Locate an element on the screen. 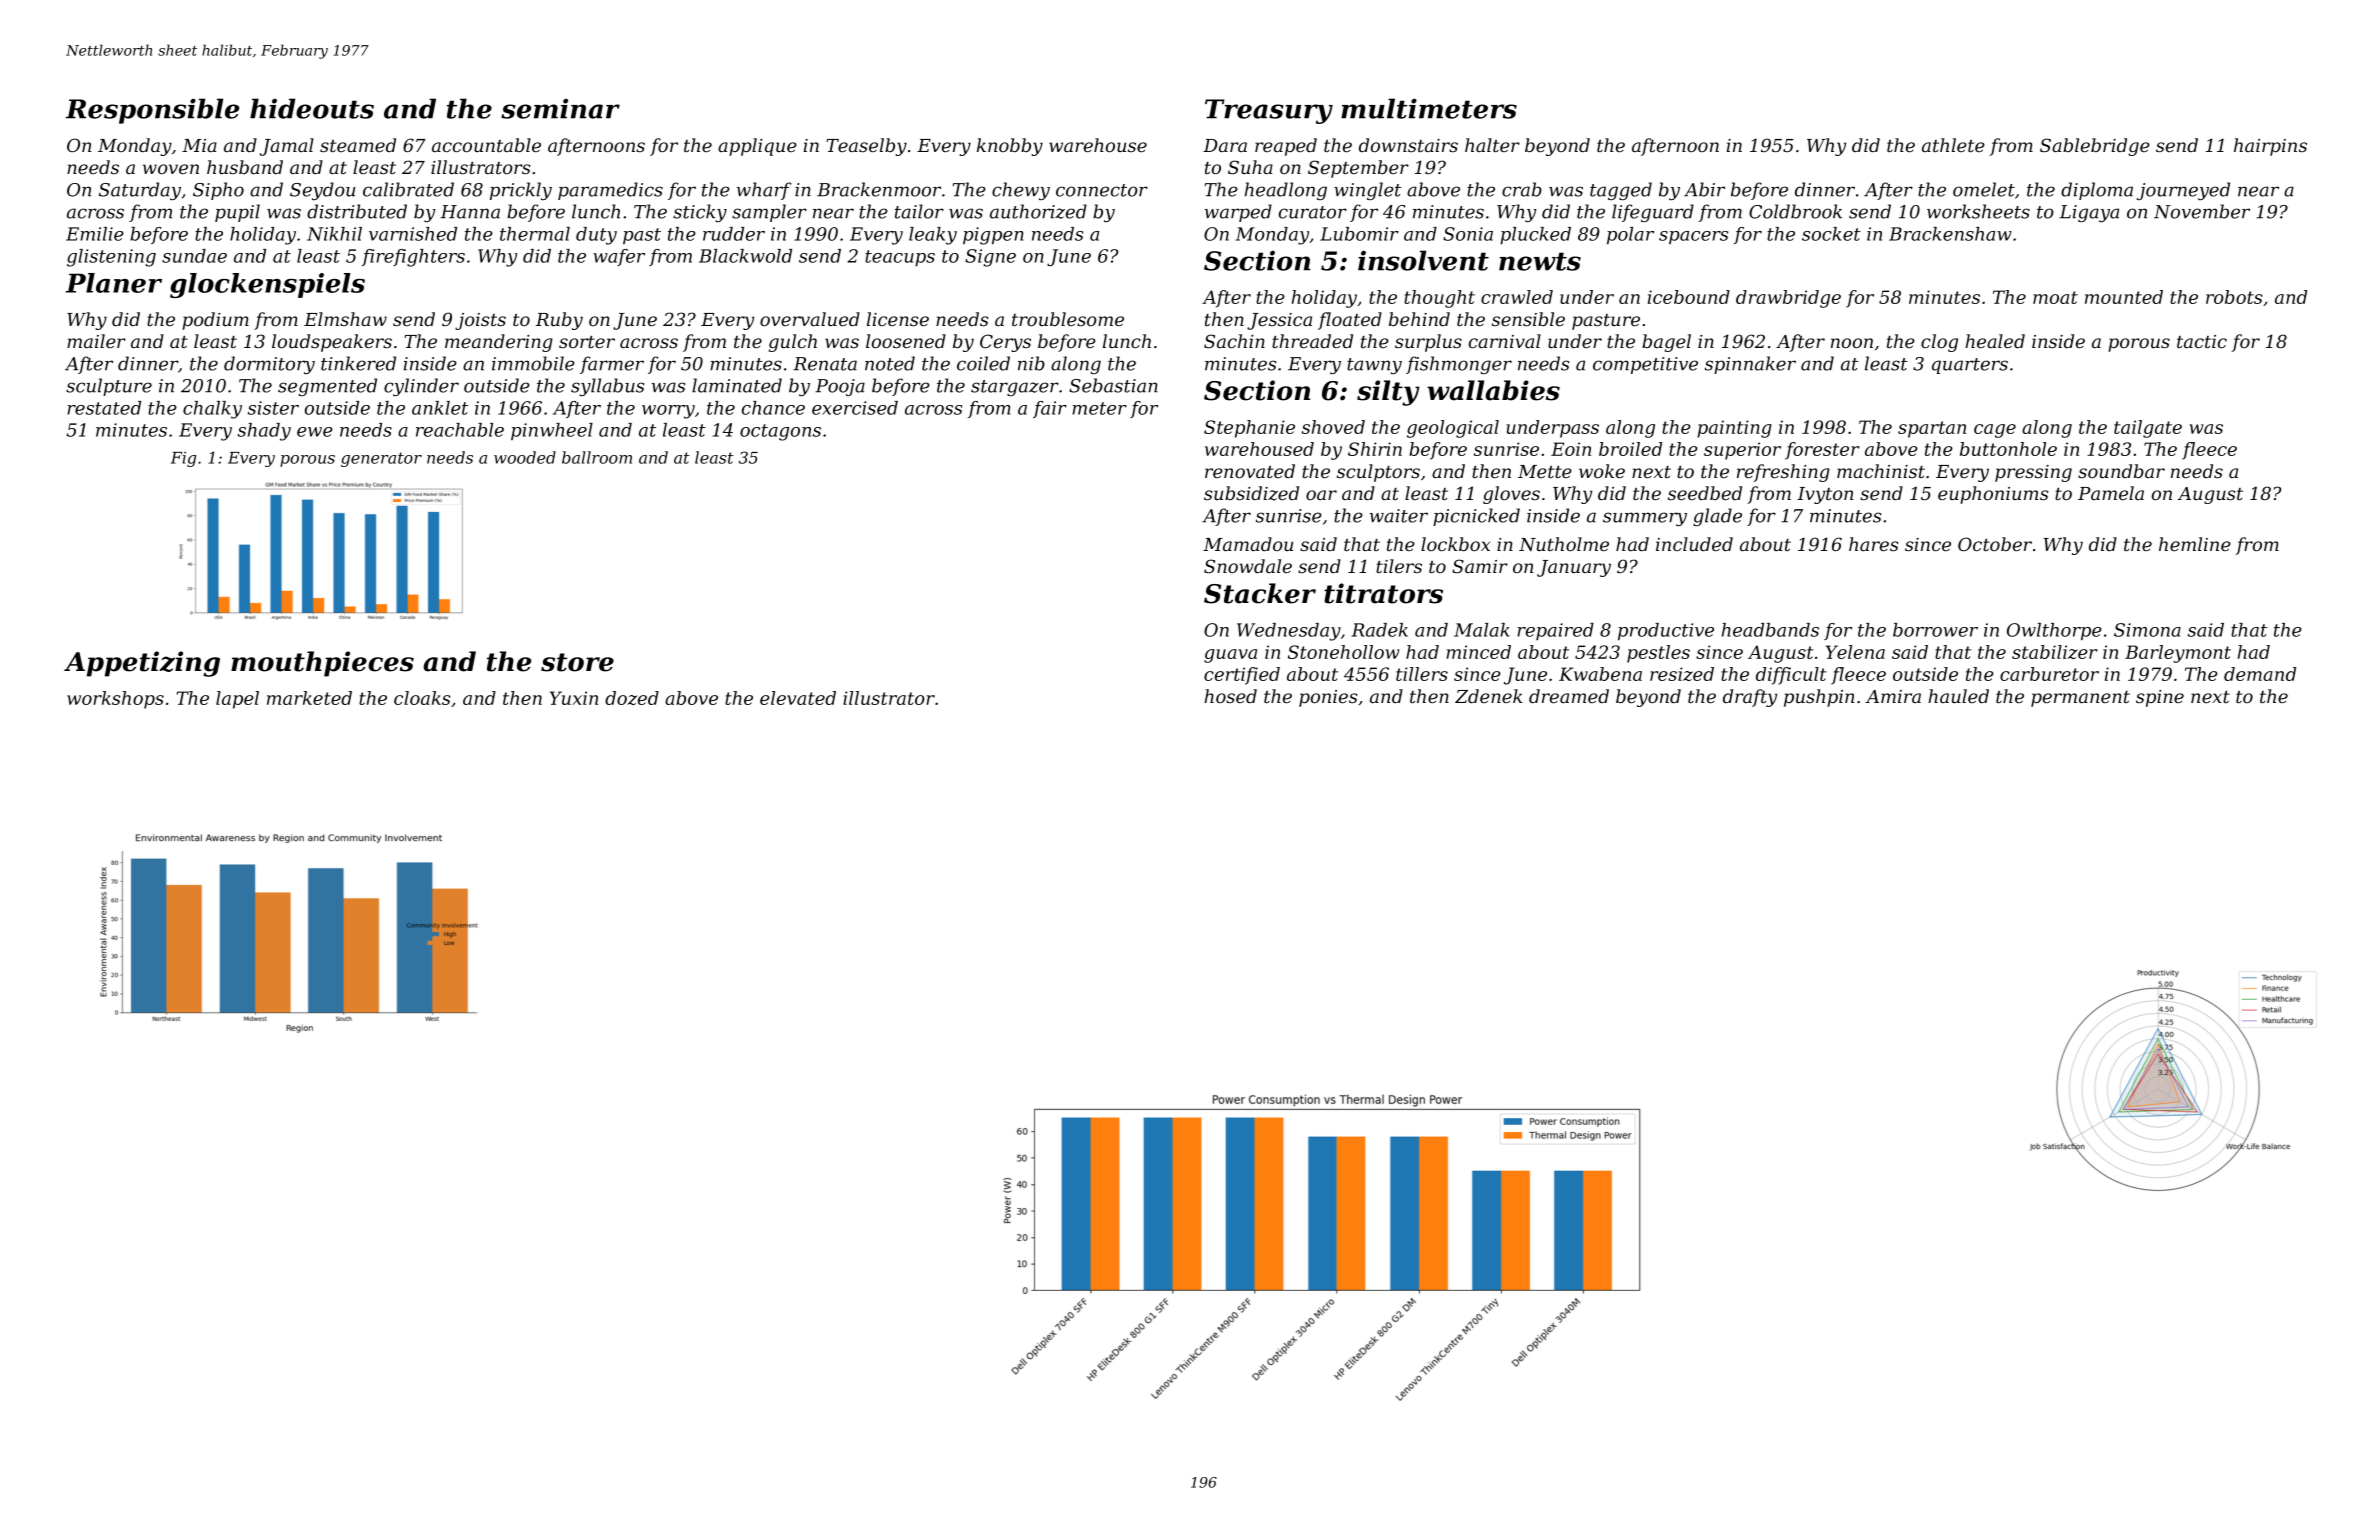 The image size is (2380, 1540). ponies is located at coordinates (1328, 698).
